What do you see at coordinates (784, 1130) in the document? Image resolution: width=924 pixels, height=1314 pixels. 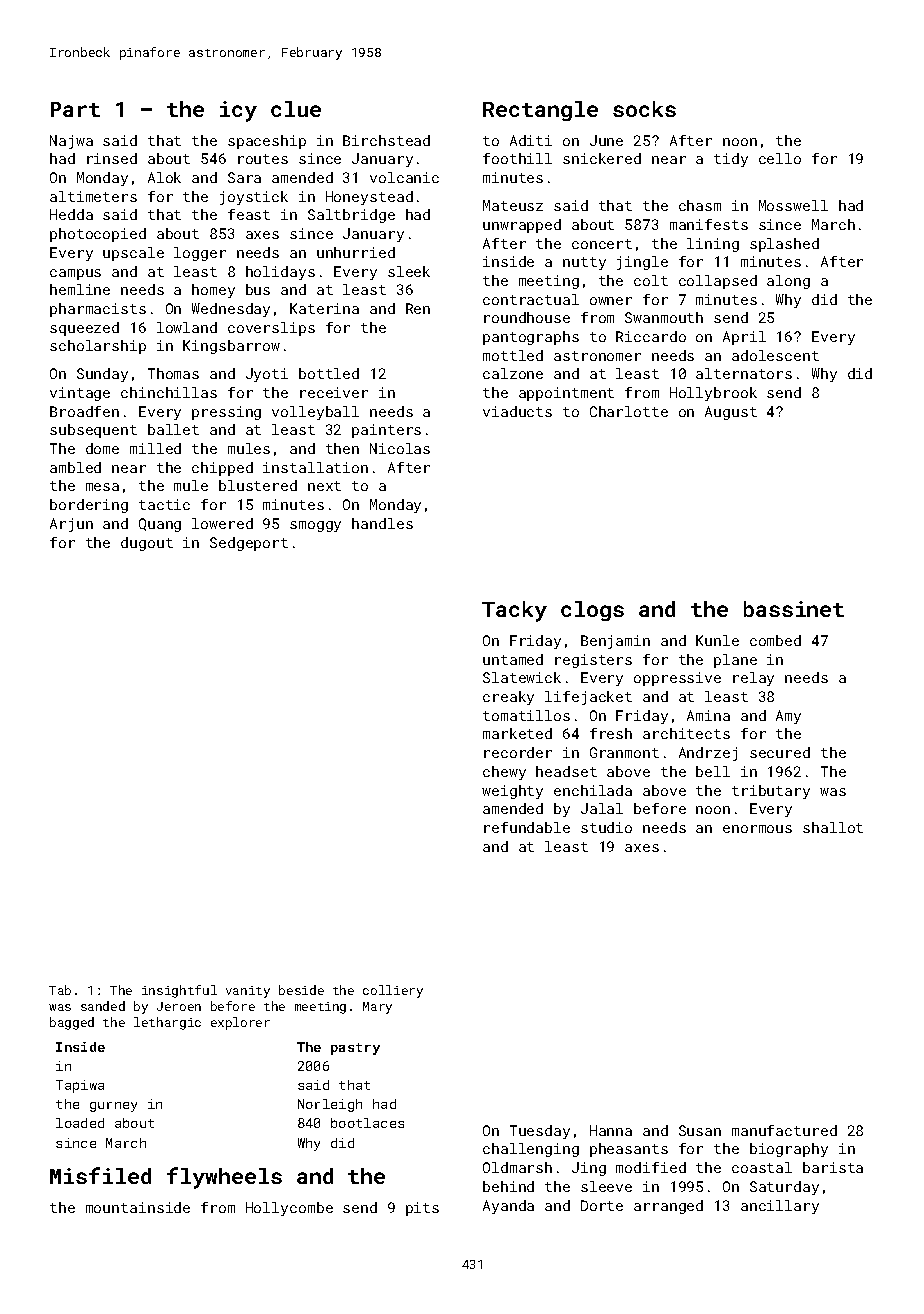 I see `manufactured` at bounding box center [784, 1130].
